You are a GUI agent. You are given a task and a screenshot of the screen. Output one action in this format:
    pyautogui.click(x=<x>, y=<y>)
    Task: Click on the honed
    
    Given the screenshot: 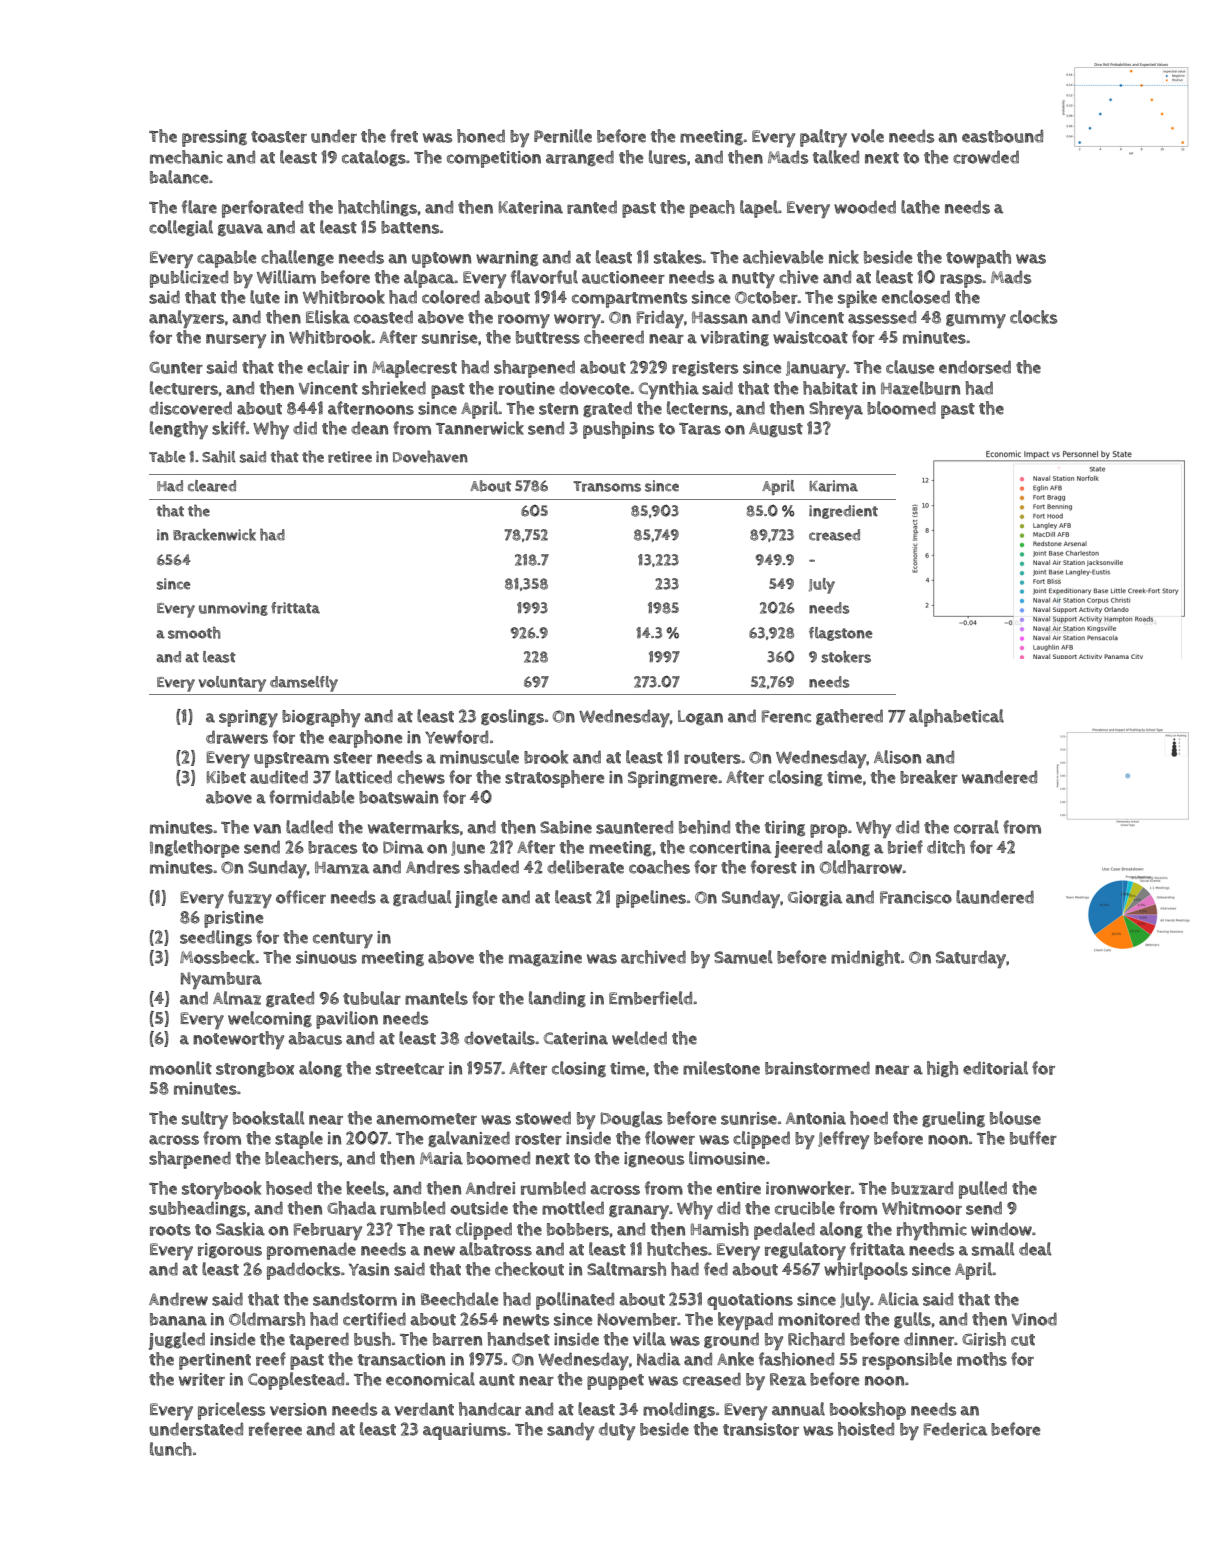 What is the action you would take?
    pyautogui.click(x=481, y=136)
